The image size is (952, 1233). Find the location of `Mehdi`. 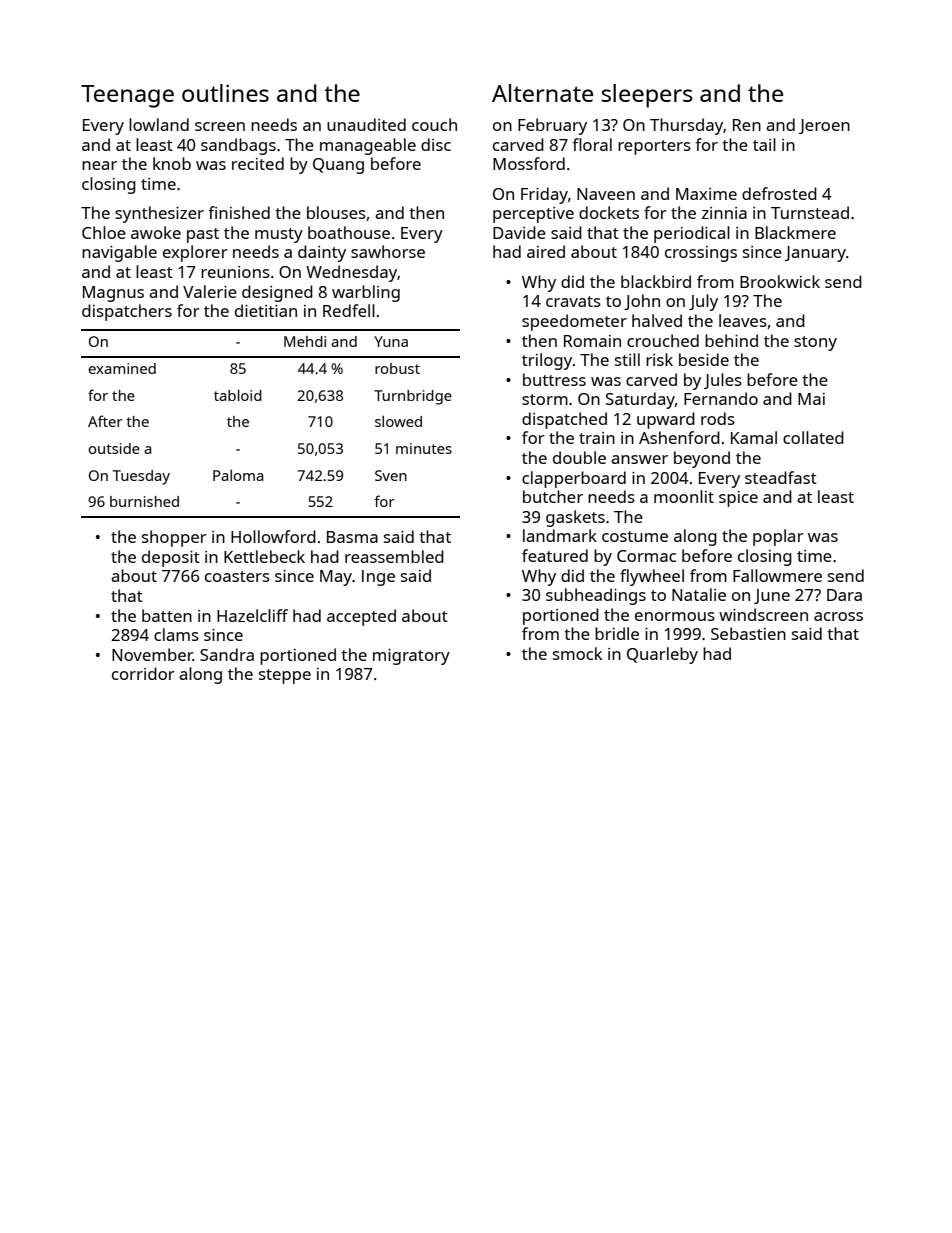

Mehdi is located at coordinates (305, 341).
